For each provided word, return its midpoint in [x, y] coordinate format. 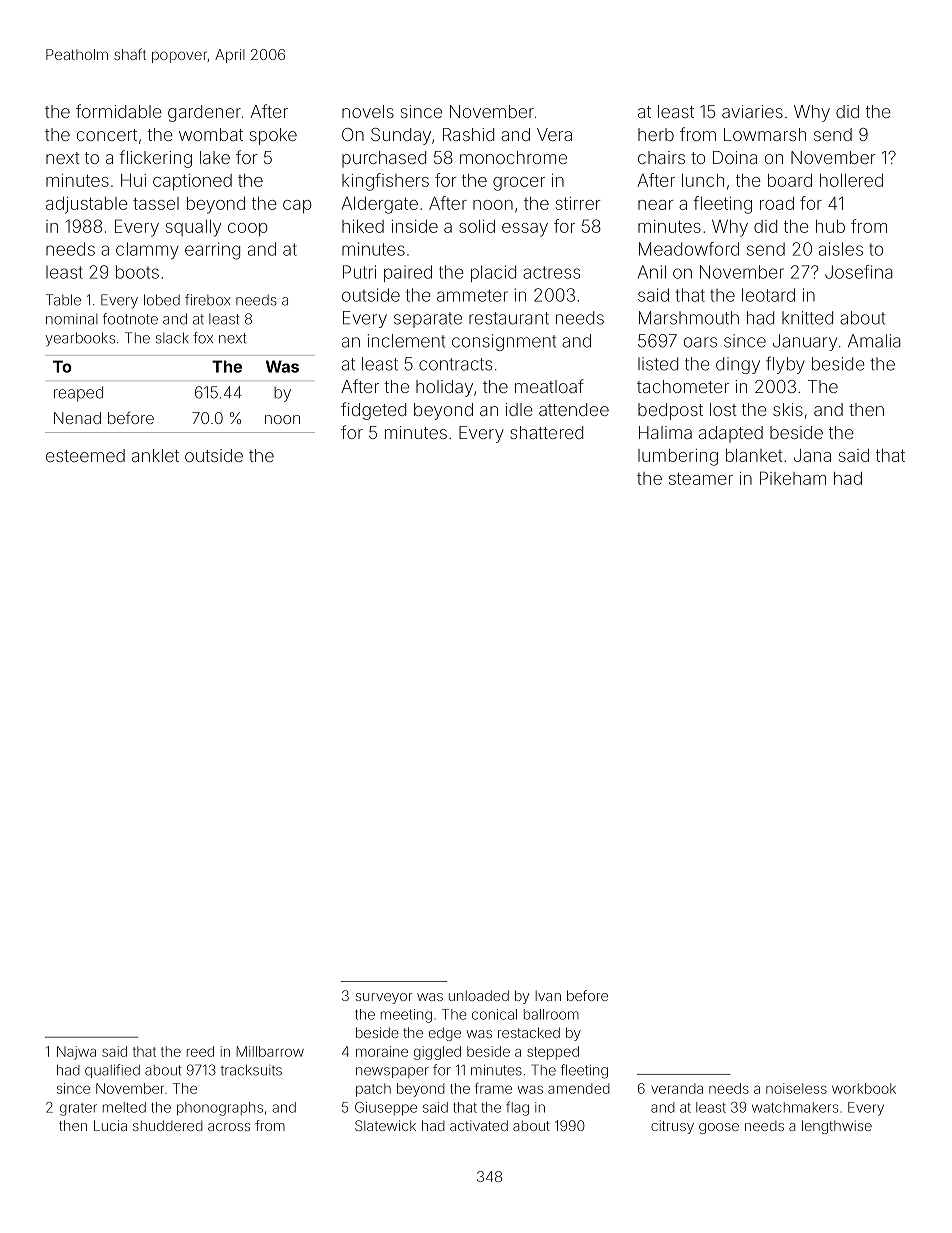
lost [723, 409]
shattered [546, 432]
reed [200, 1051]
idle [519, 409]
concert [107, 135]
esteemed [85, 455]
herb [656, 134]
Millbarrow [270, 1051]
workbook [864, 1088]
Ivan [548, 996]
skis [788, 409]
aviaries [752, 111]
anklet [155, 455]
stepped [553, 1053]
